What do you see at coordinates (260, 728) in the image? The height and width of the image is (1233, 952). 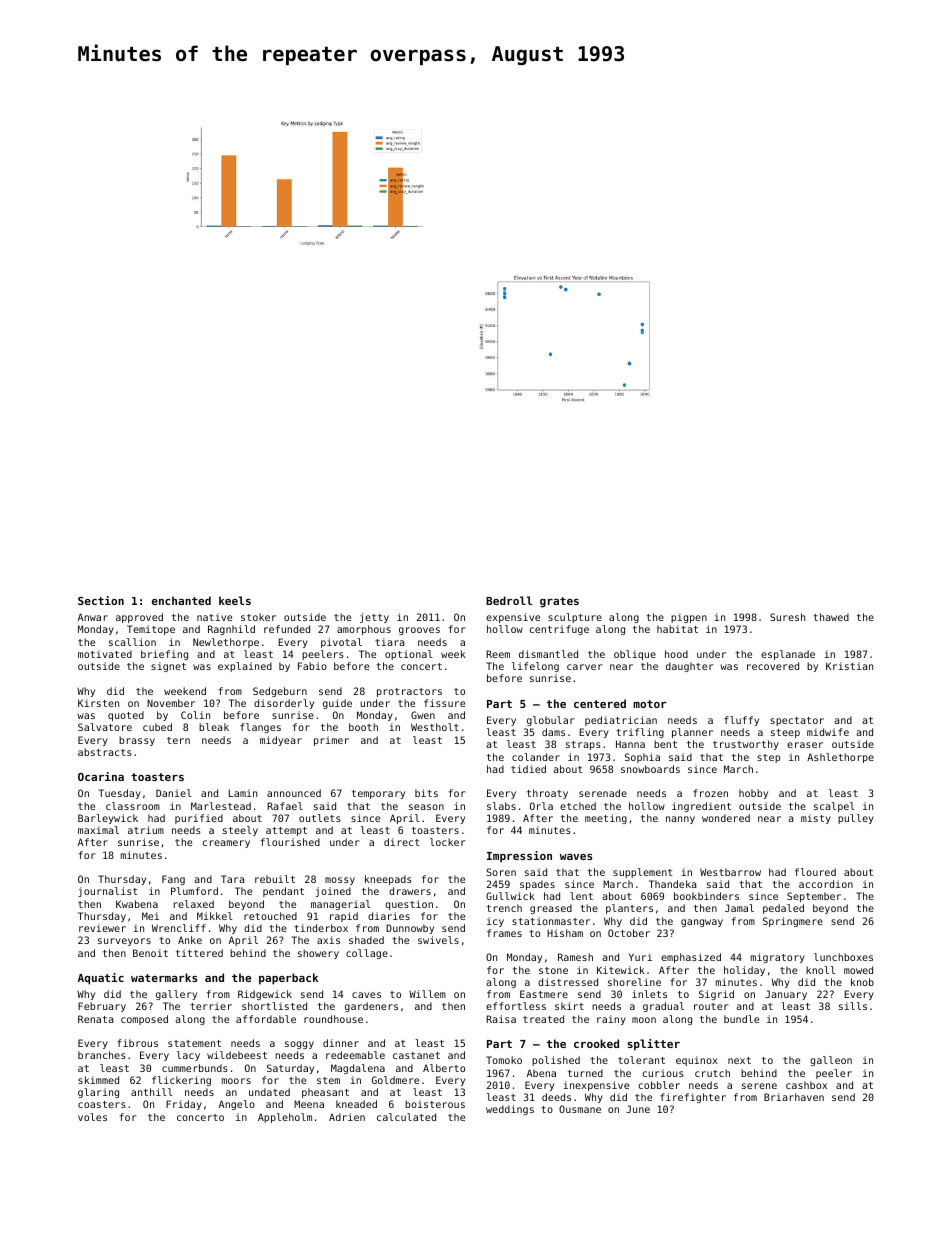 I see `flanges` at bounding box center [260, 728].
